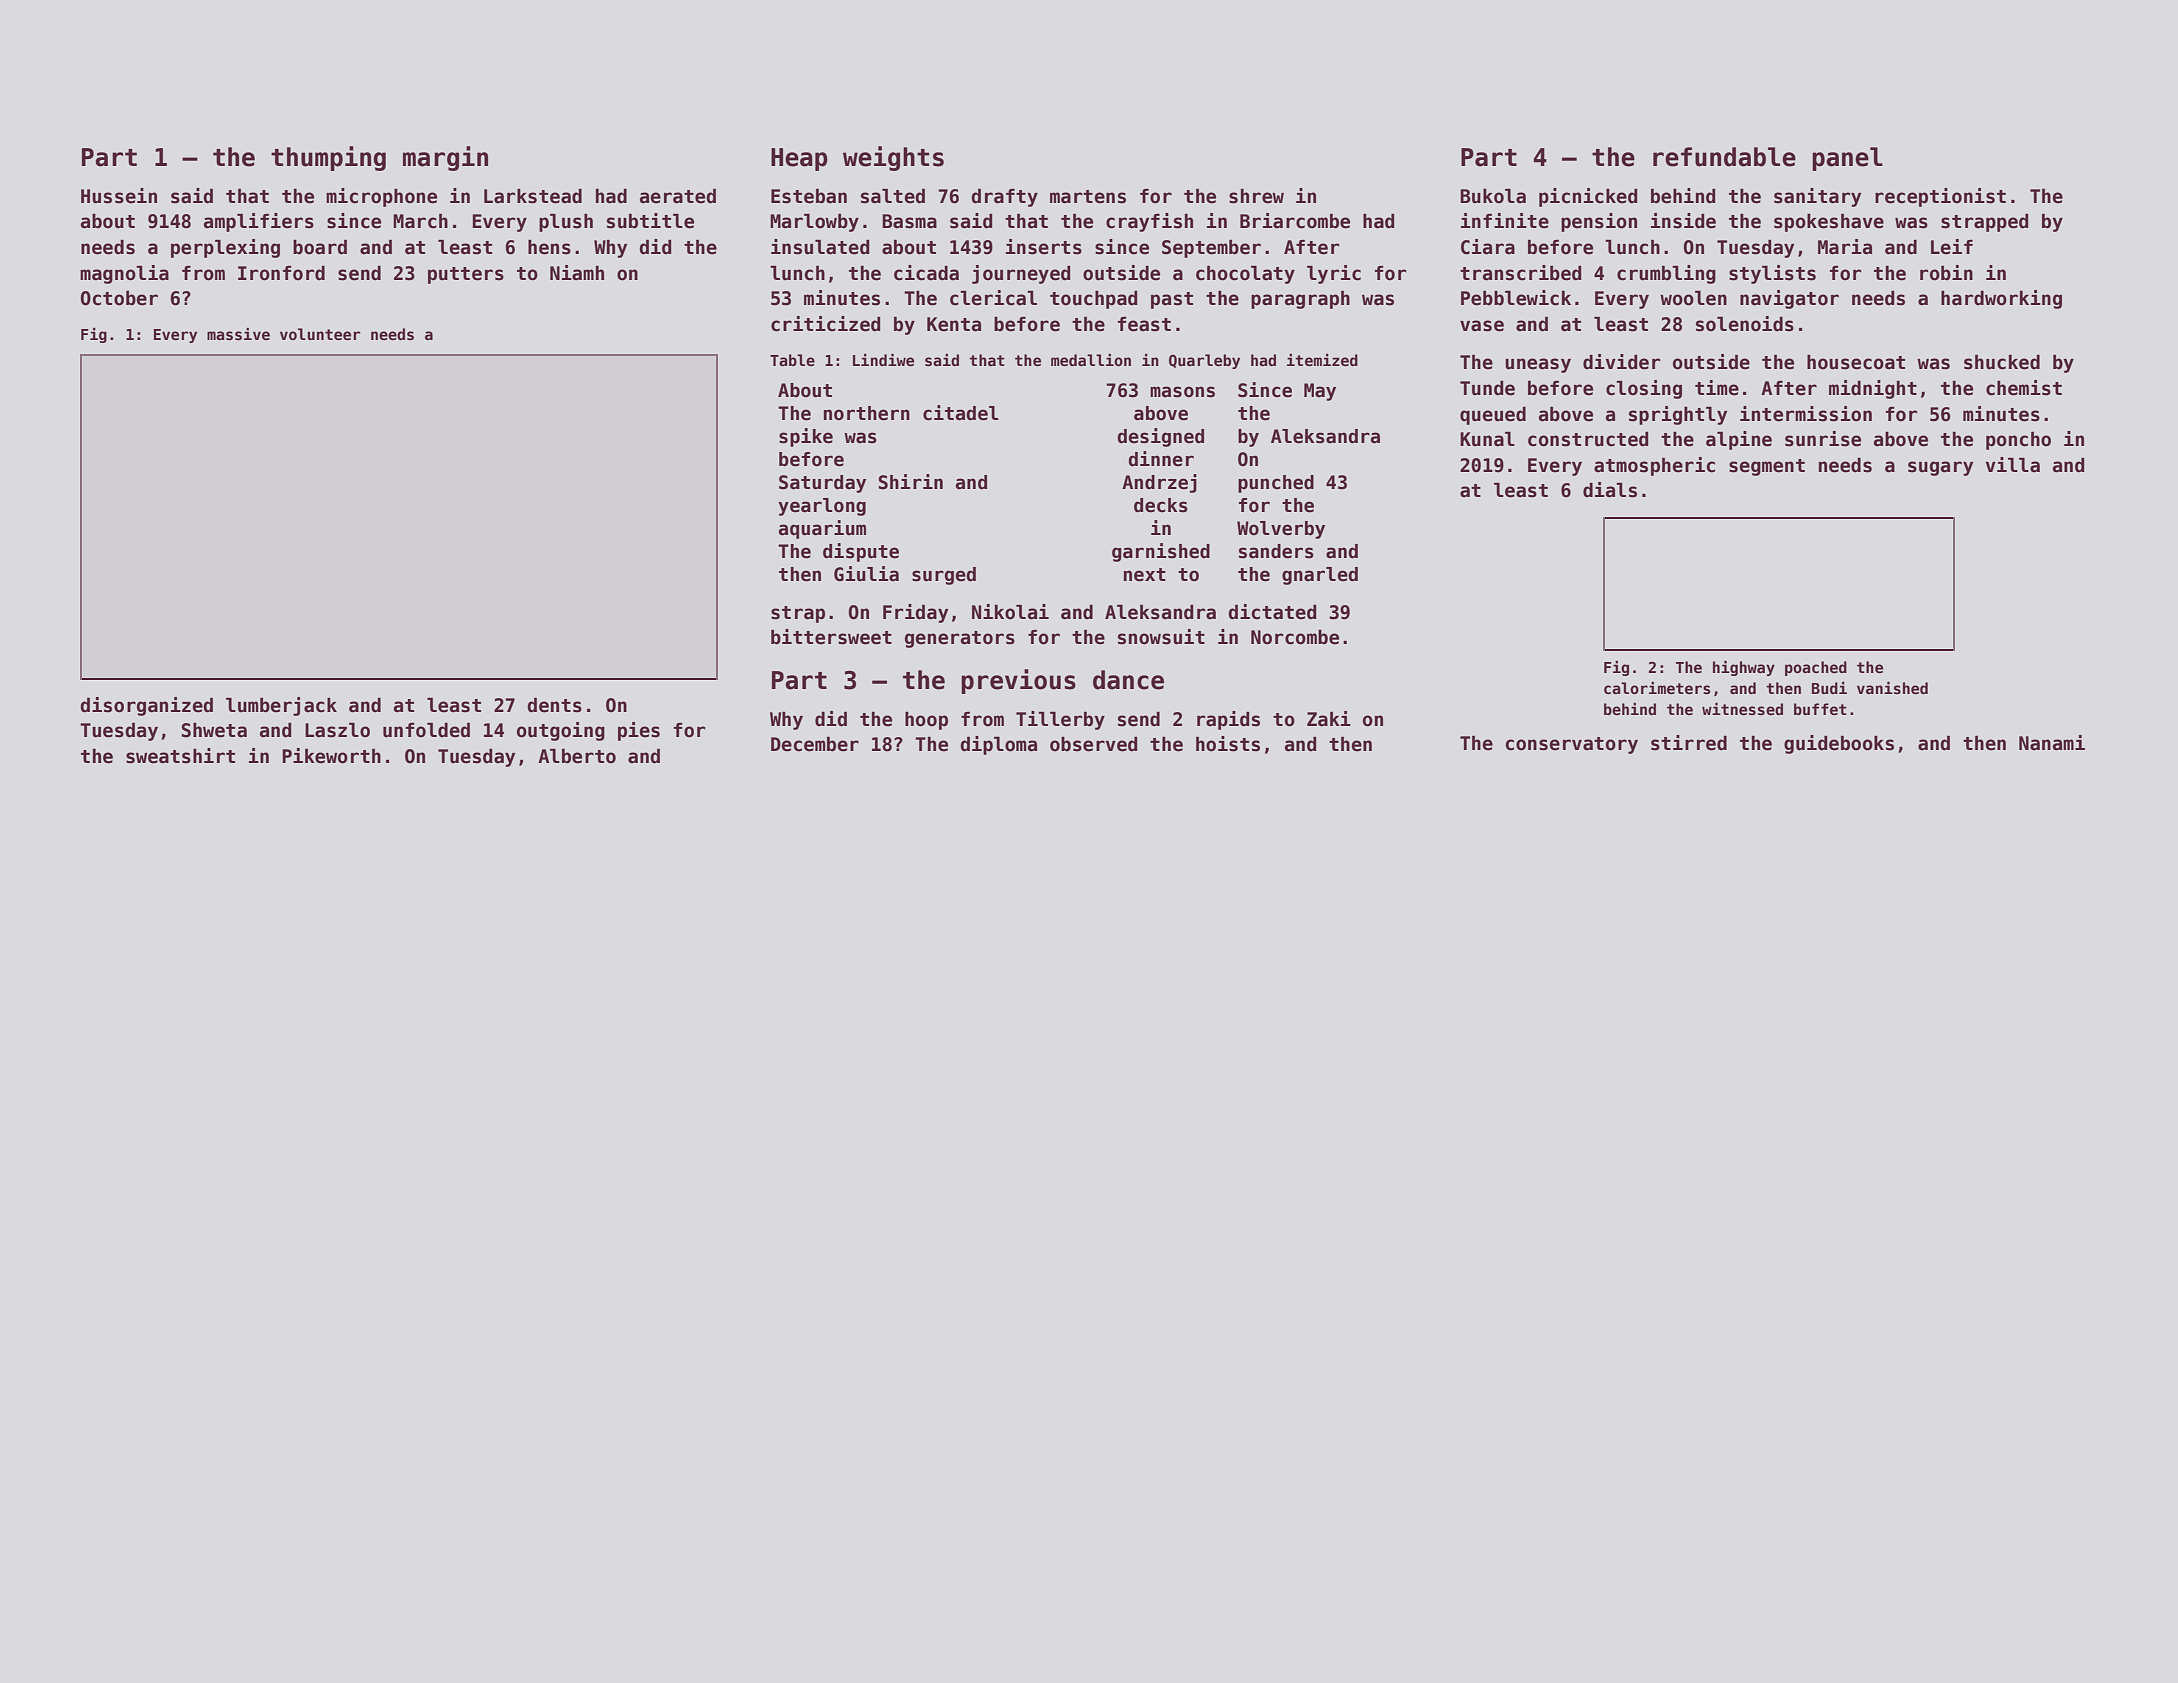 This page has width=2178, height=1683. I want to click on conservatory, so click(1572, 745).
